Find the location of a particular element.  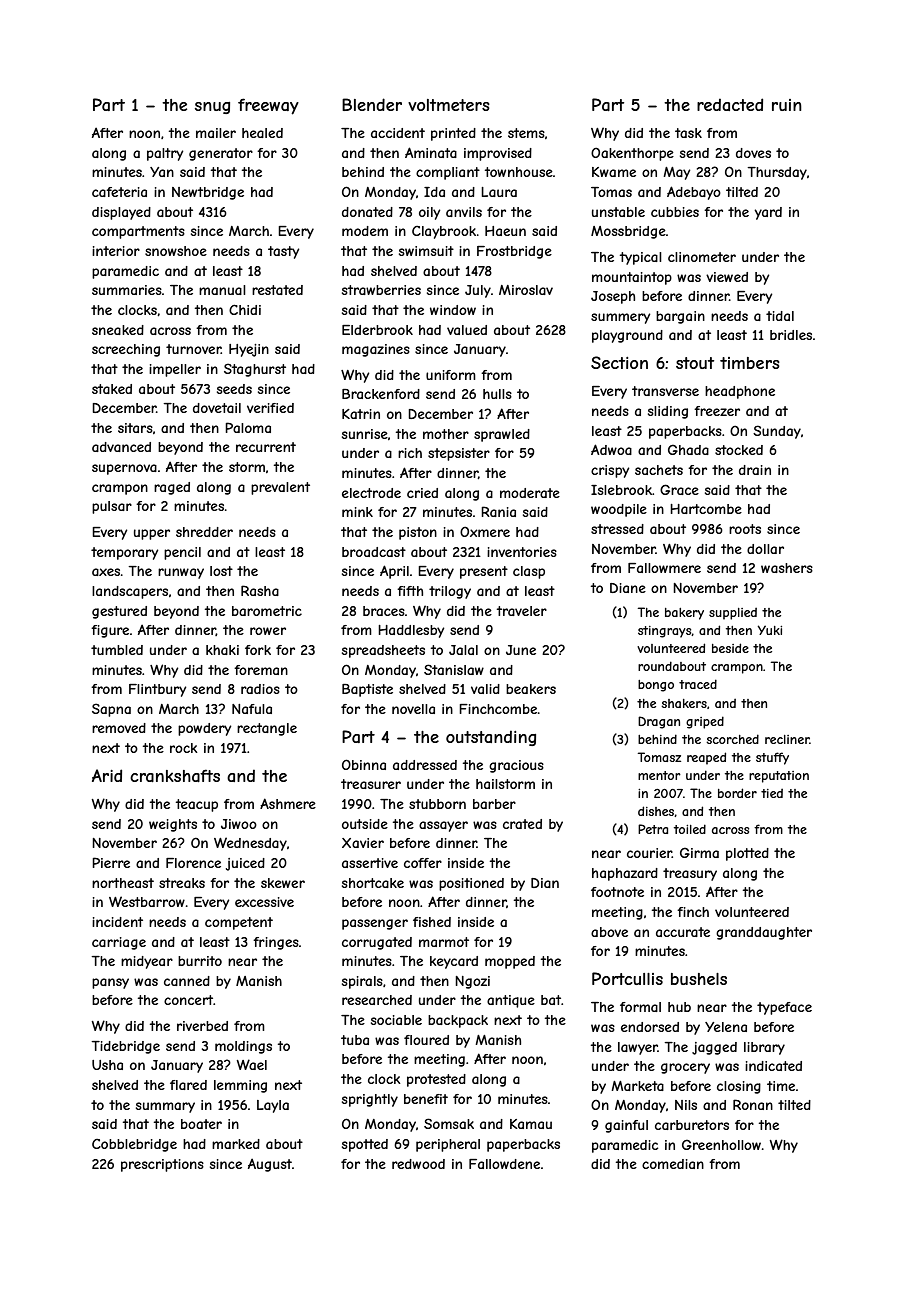

braces is located at coordinates (384, 611).
